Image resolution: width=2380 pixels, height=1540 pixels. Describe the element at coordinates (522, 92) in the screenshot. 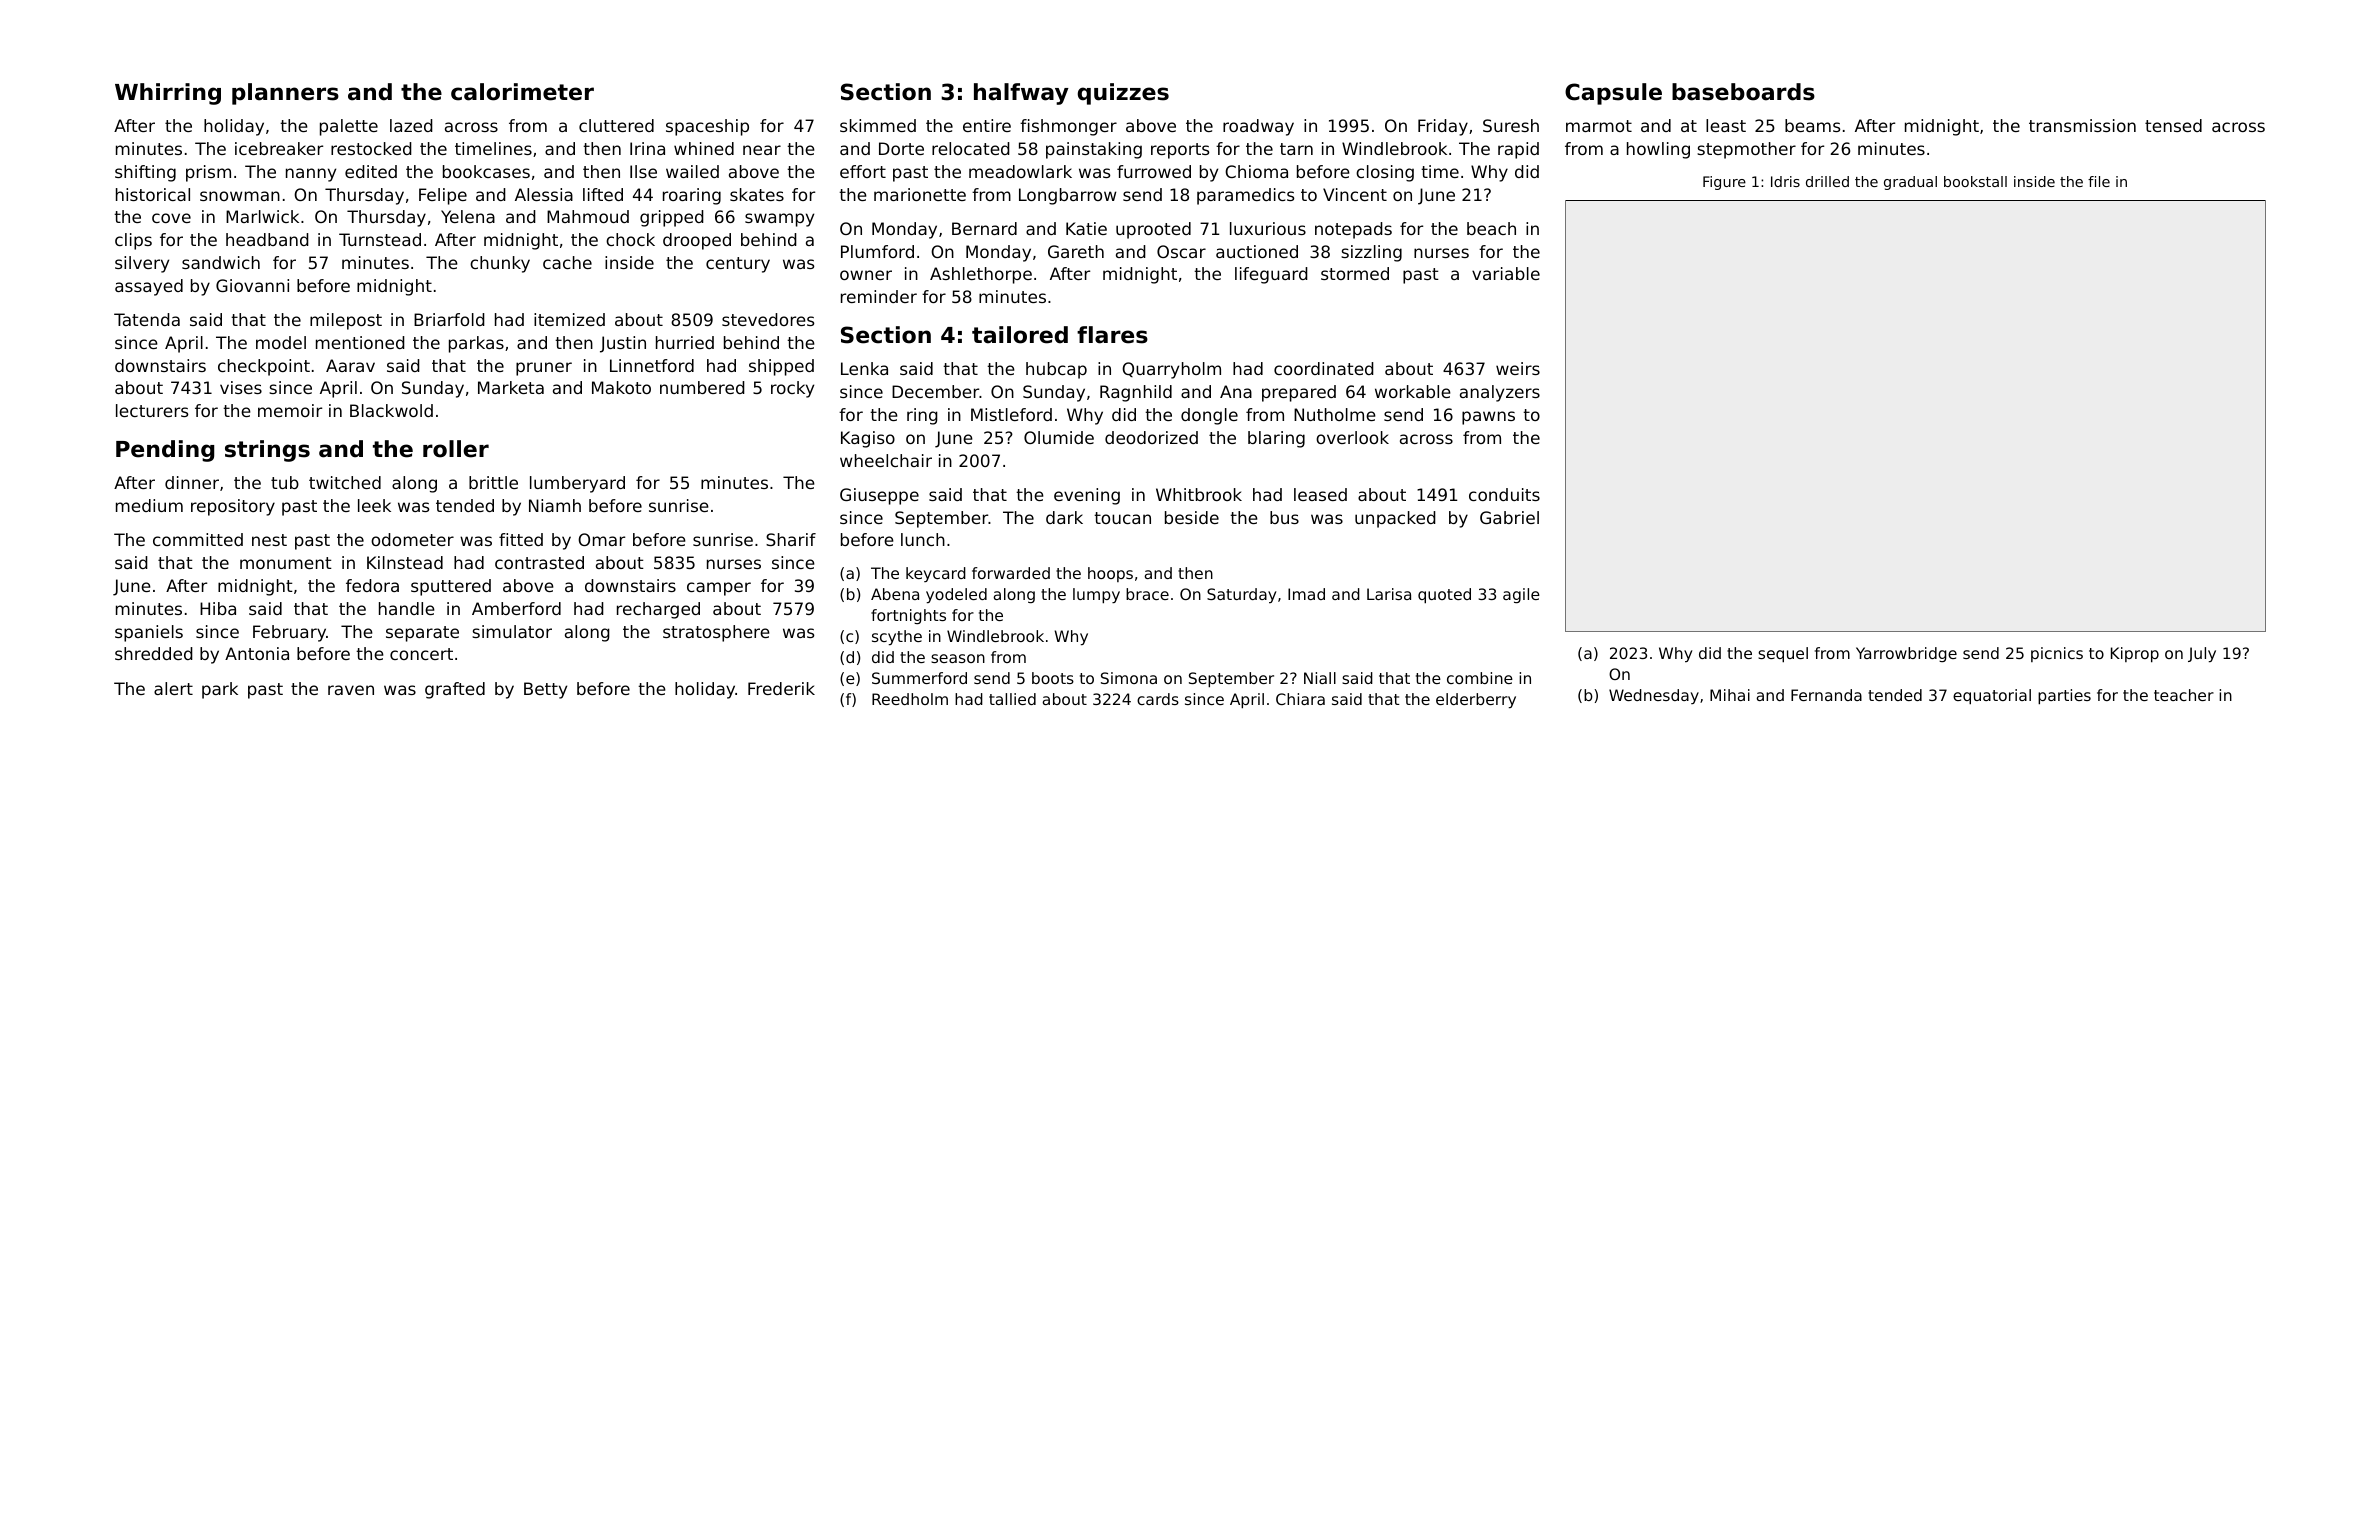

I see `calorimeter` at that location.
